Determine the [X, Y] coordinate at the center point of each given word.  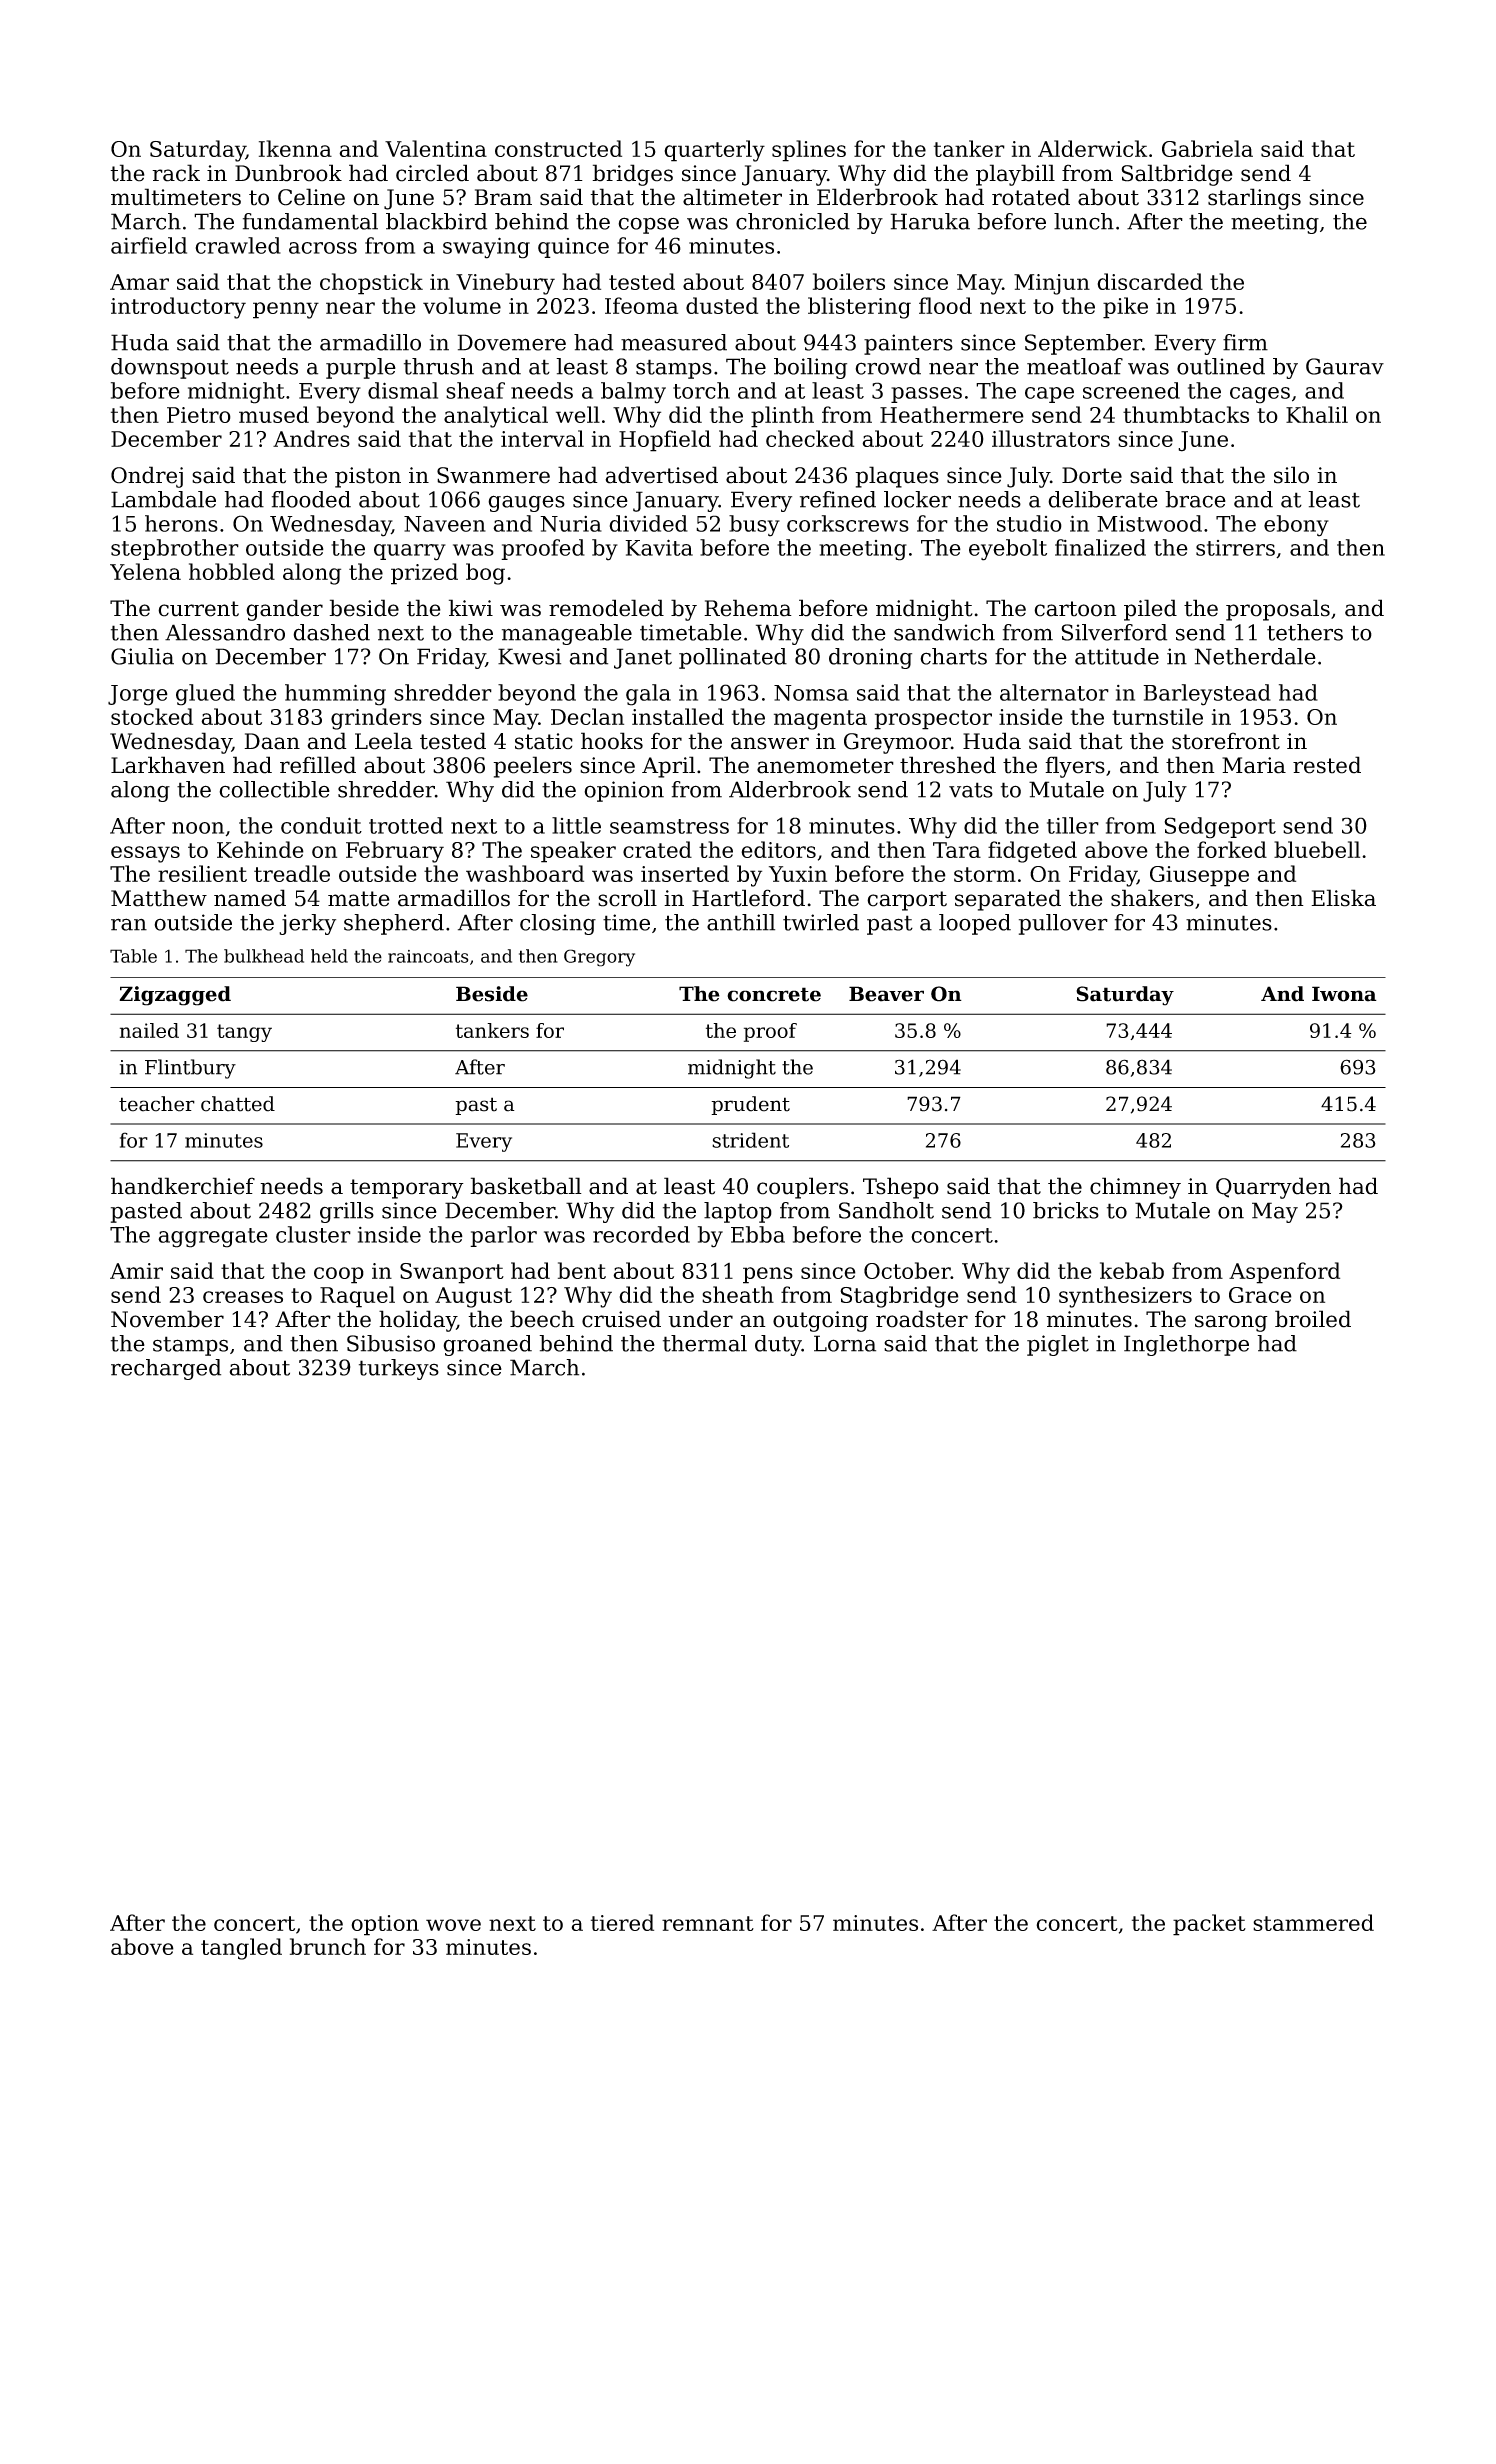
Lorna [845, 1343]
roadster [922, 1319]
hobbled [232, 571]
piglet [1058, 1345]
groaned [487, 1345]
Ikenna [295, 148]
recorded [641, 1234]
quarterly [714, 151]
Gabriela [1207, 148]
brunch [328, 1946]
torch [701, 390]
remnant [708, 1923]
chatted [238, 1104]
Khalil [1317, 414]
